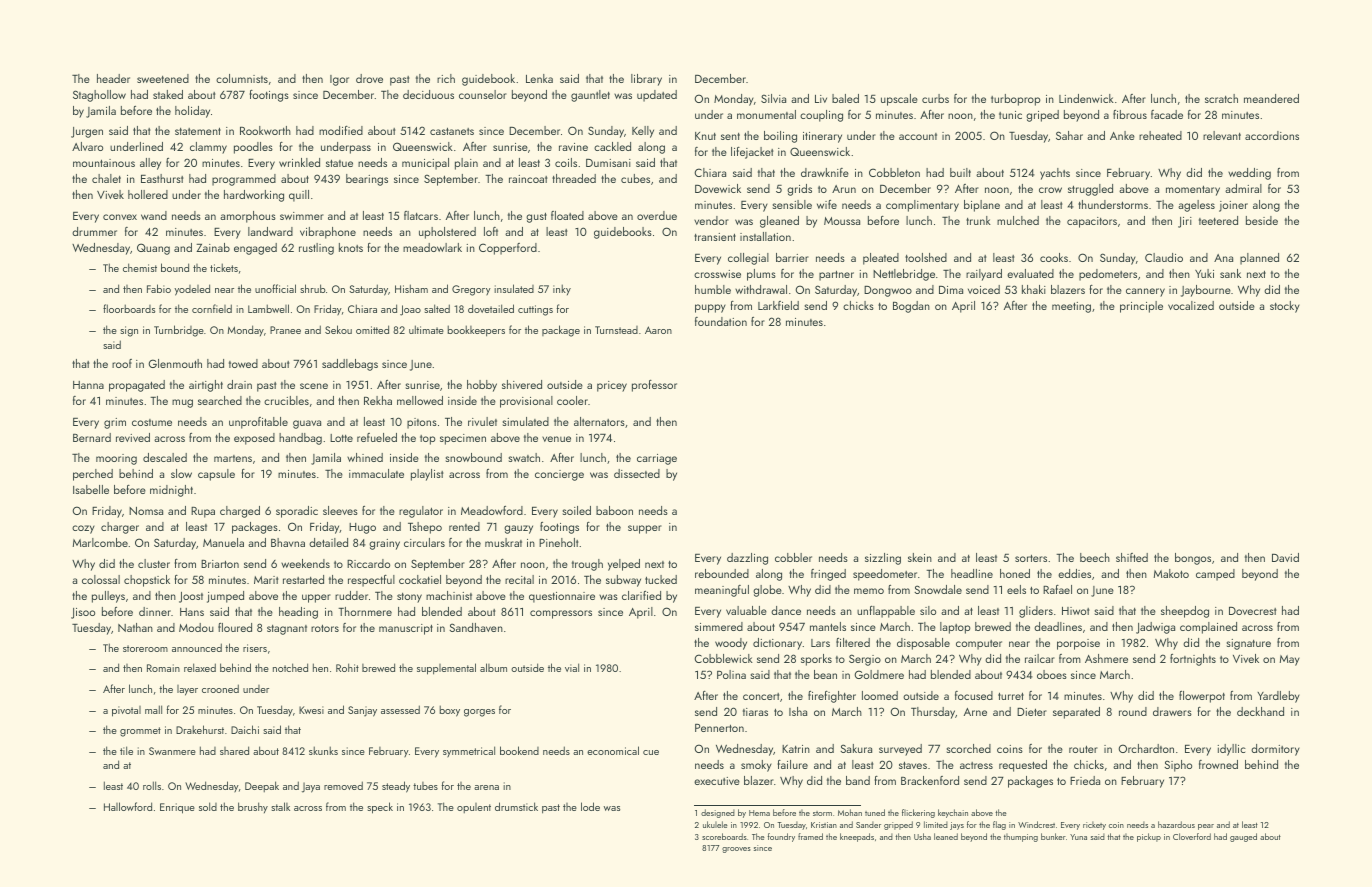  What do you see at coordinates (1016, 589) in the screenshot?
I see `eels` at bounding box center [1016, 589].
